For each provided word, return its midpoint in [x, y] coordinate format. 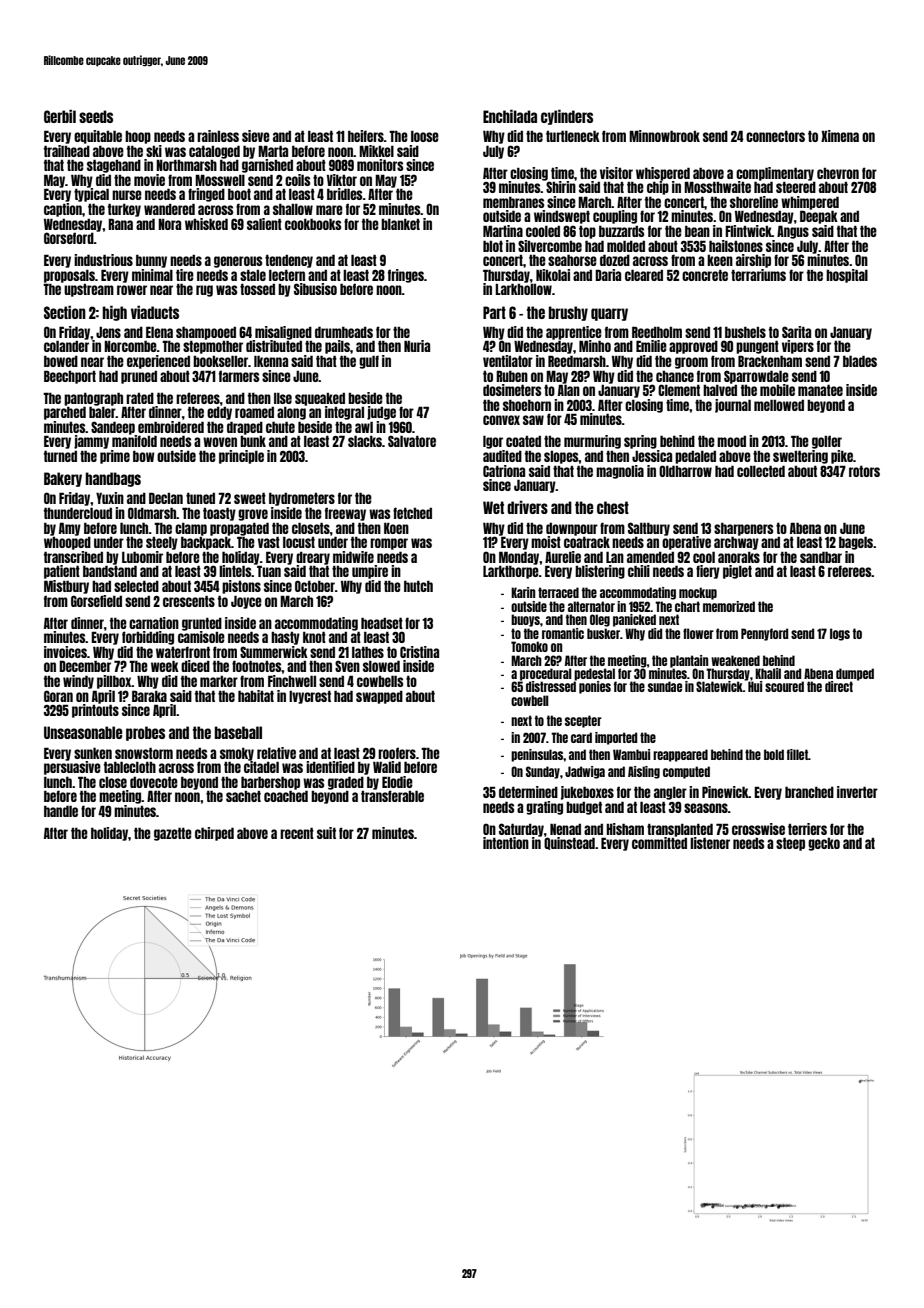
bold [774, 754]
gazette [173, 834]
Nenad [565, 829]
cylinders [567, 117]
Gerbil [60, 116]
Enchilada [510, 116]
